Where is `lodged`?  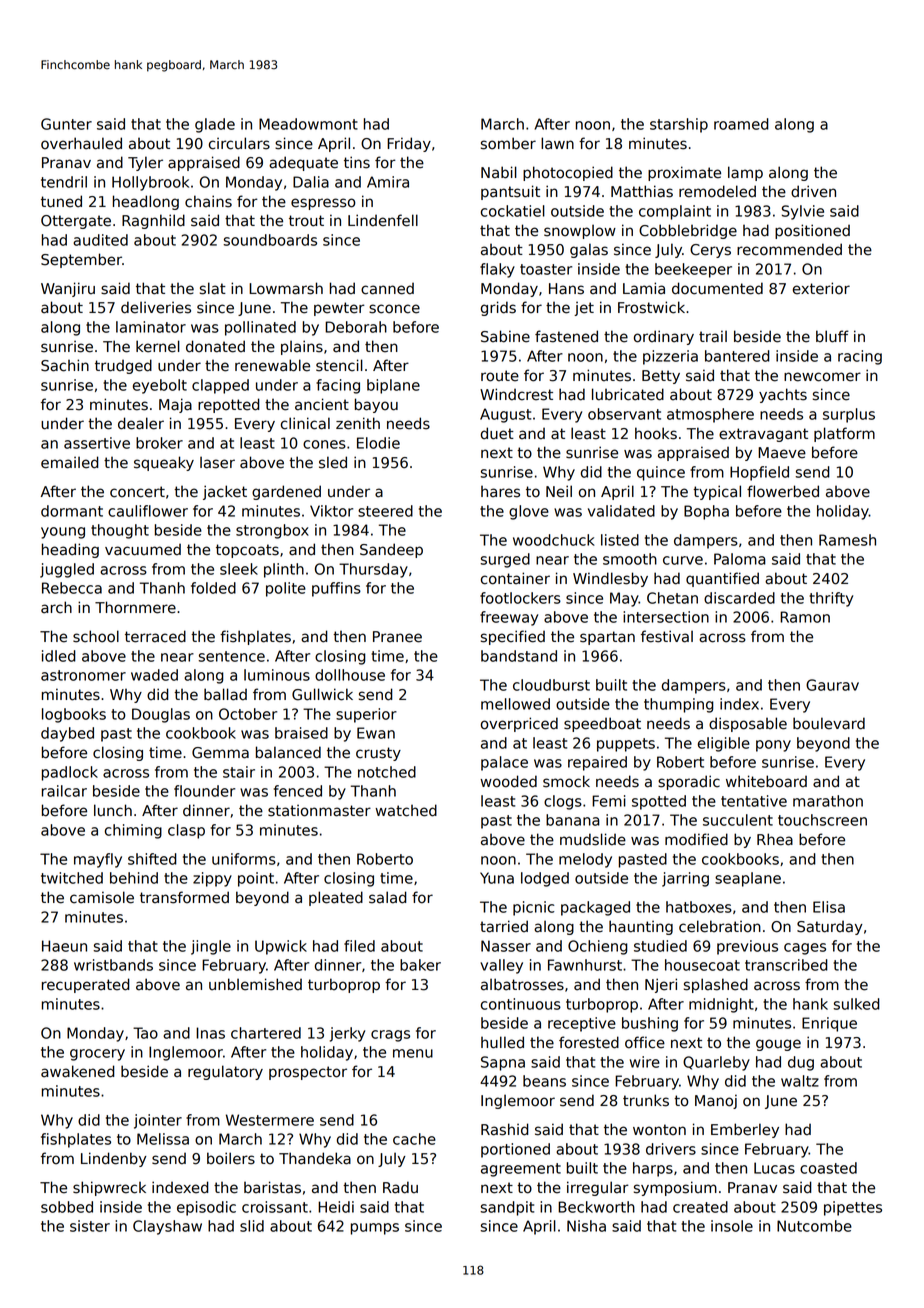
lodged is located at coordinates (545, 879).
